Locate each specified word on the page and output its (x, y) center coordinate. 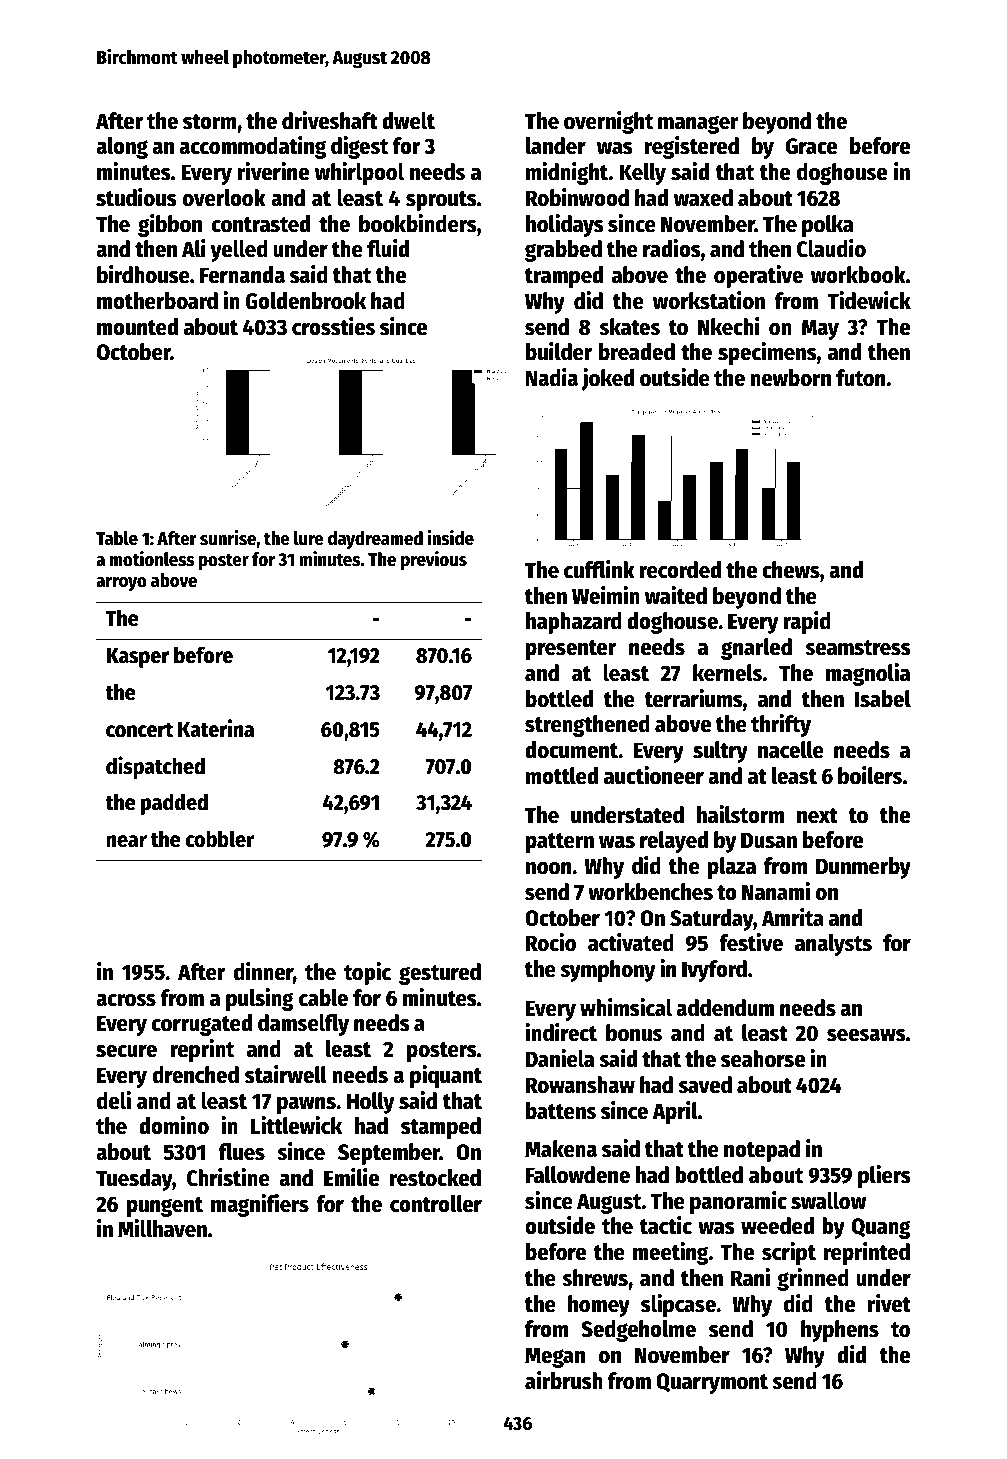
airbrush (564, 1380)
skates (629, 327)
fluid (388, 248)
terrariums (693, 698)
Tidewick (869, 300)
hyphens (840, 1331)
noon (548, 868)
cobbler (219, 839)
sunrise (228, 538)
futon (860, 378)
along (122, 148)
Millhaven (162, 1228)
